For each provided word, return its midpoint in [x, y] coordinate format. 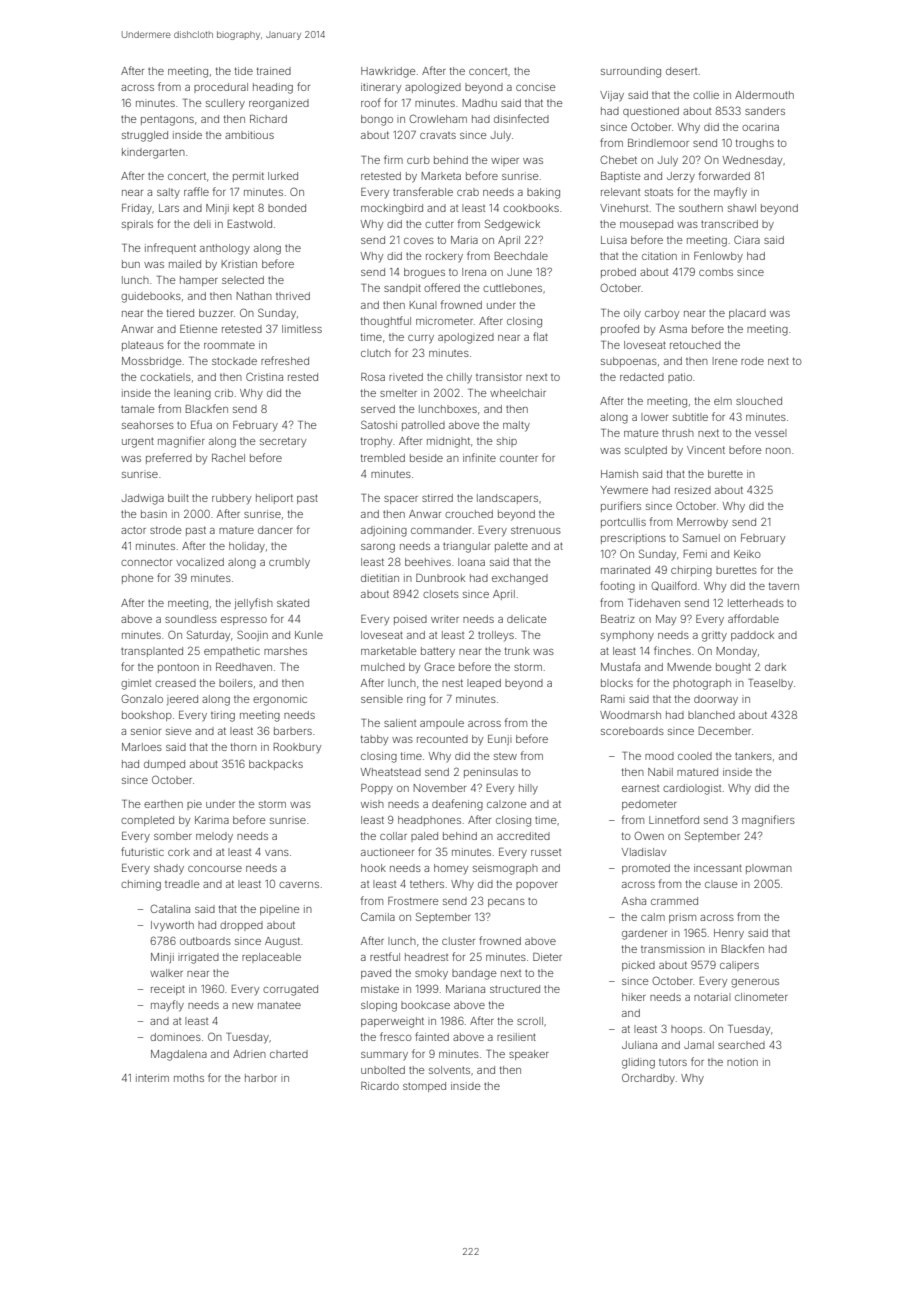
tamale [138, 409]
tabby [374, 740]
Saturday [208, 635]
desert [681, 71]
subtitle [690, 417]
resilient [516, 1037]
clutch [376, 353]
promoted [646, 869]
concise [536, 87]
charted [289, 1054]
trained [274, 71]
